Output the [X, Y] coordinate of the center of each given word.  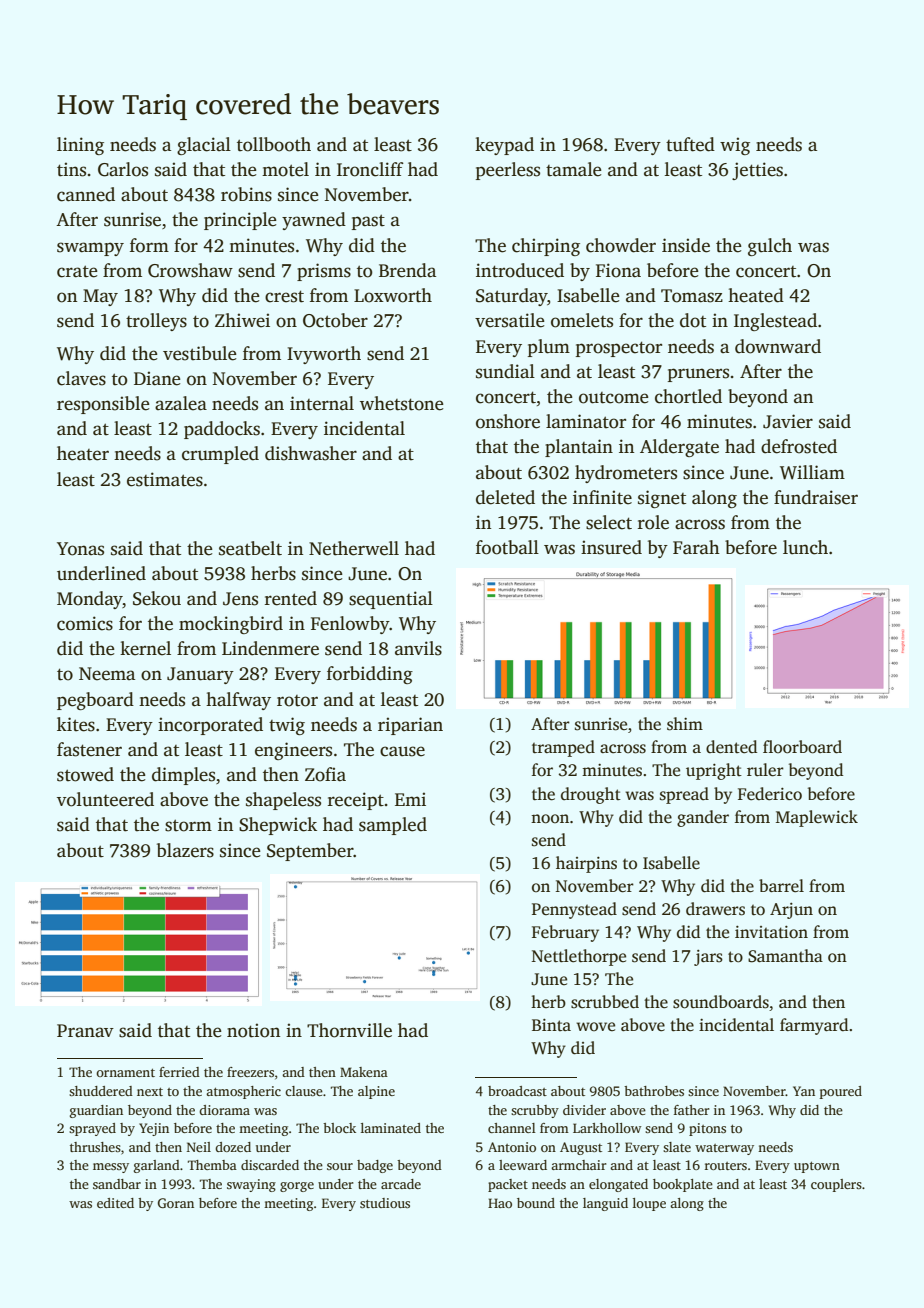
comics [85, 623]
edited [115, 1203]
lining [80, 146]
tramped [563, 748]
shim [685, 724]
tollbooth [274, 144]
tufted [690, 144]
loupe [649, 1204]
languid [605, 1204]
